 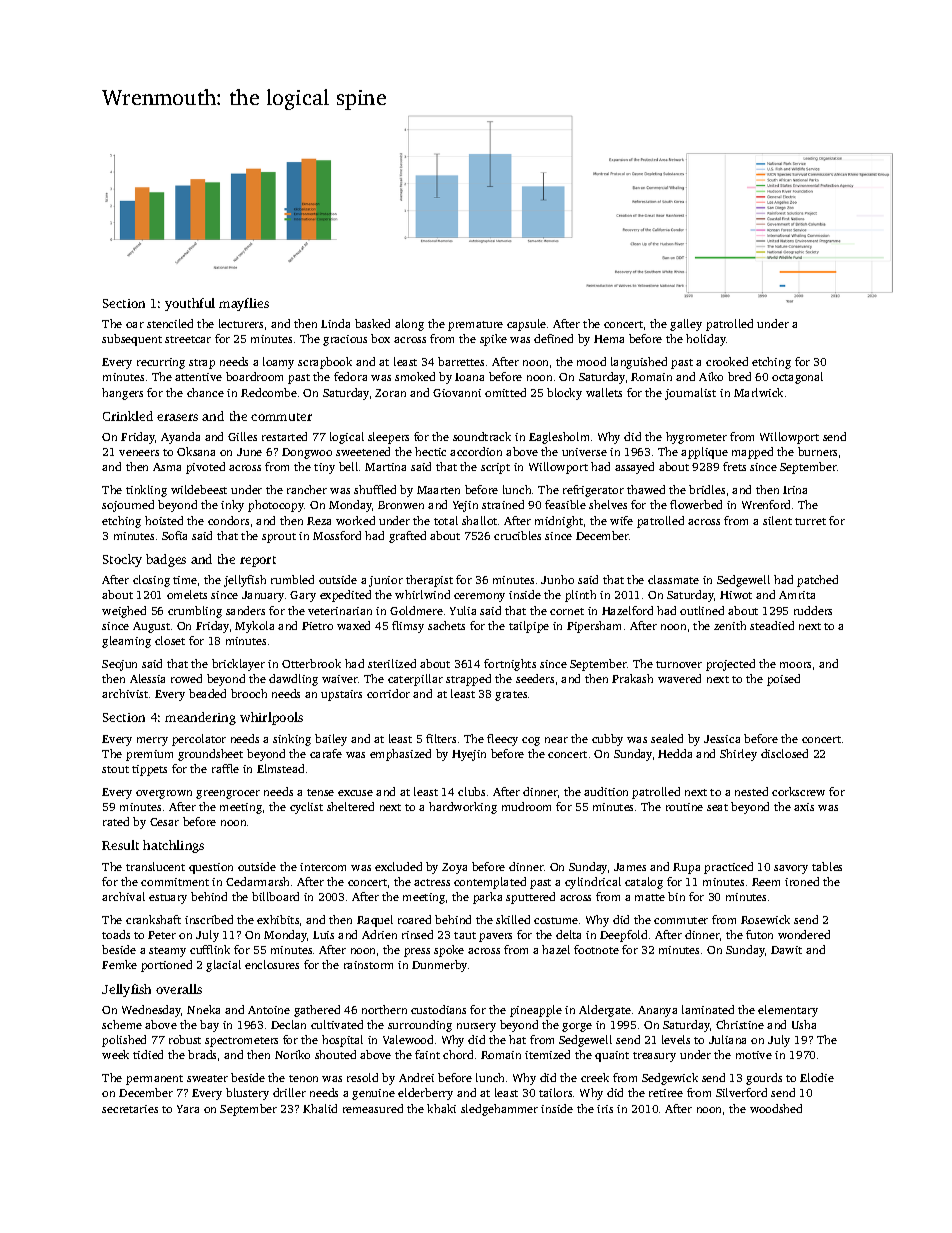 I want to click on press, so click(x=417, y=952).
